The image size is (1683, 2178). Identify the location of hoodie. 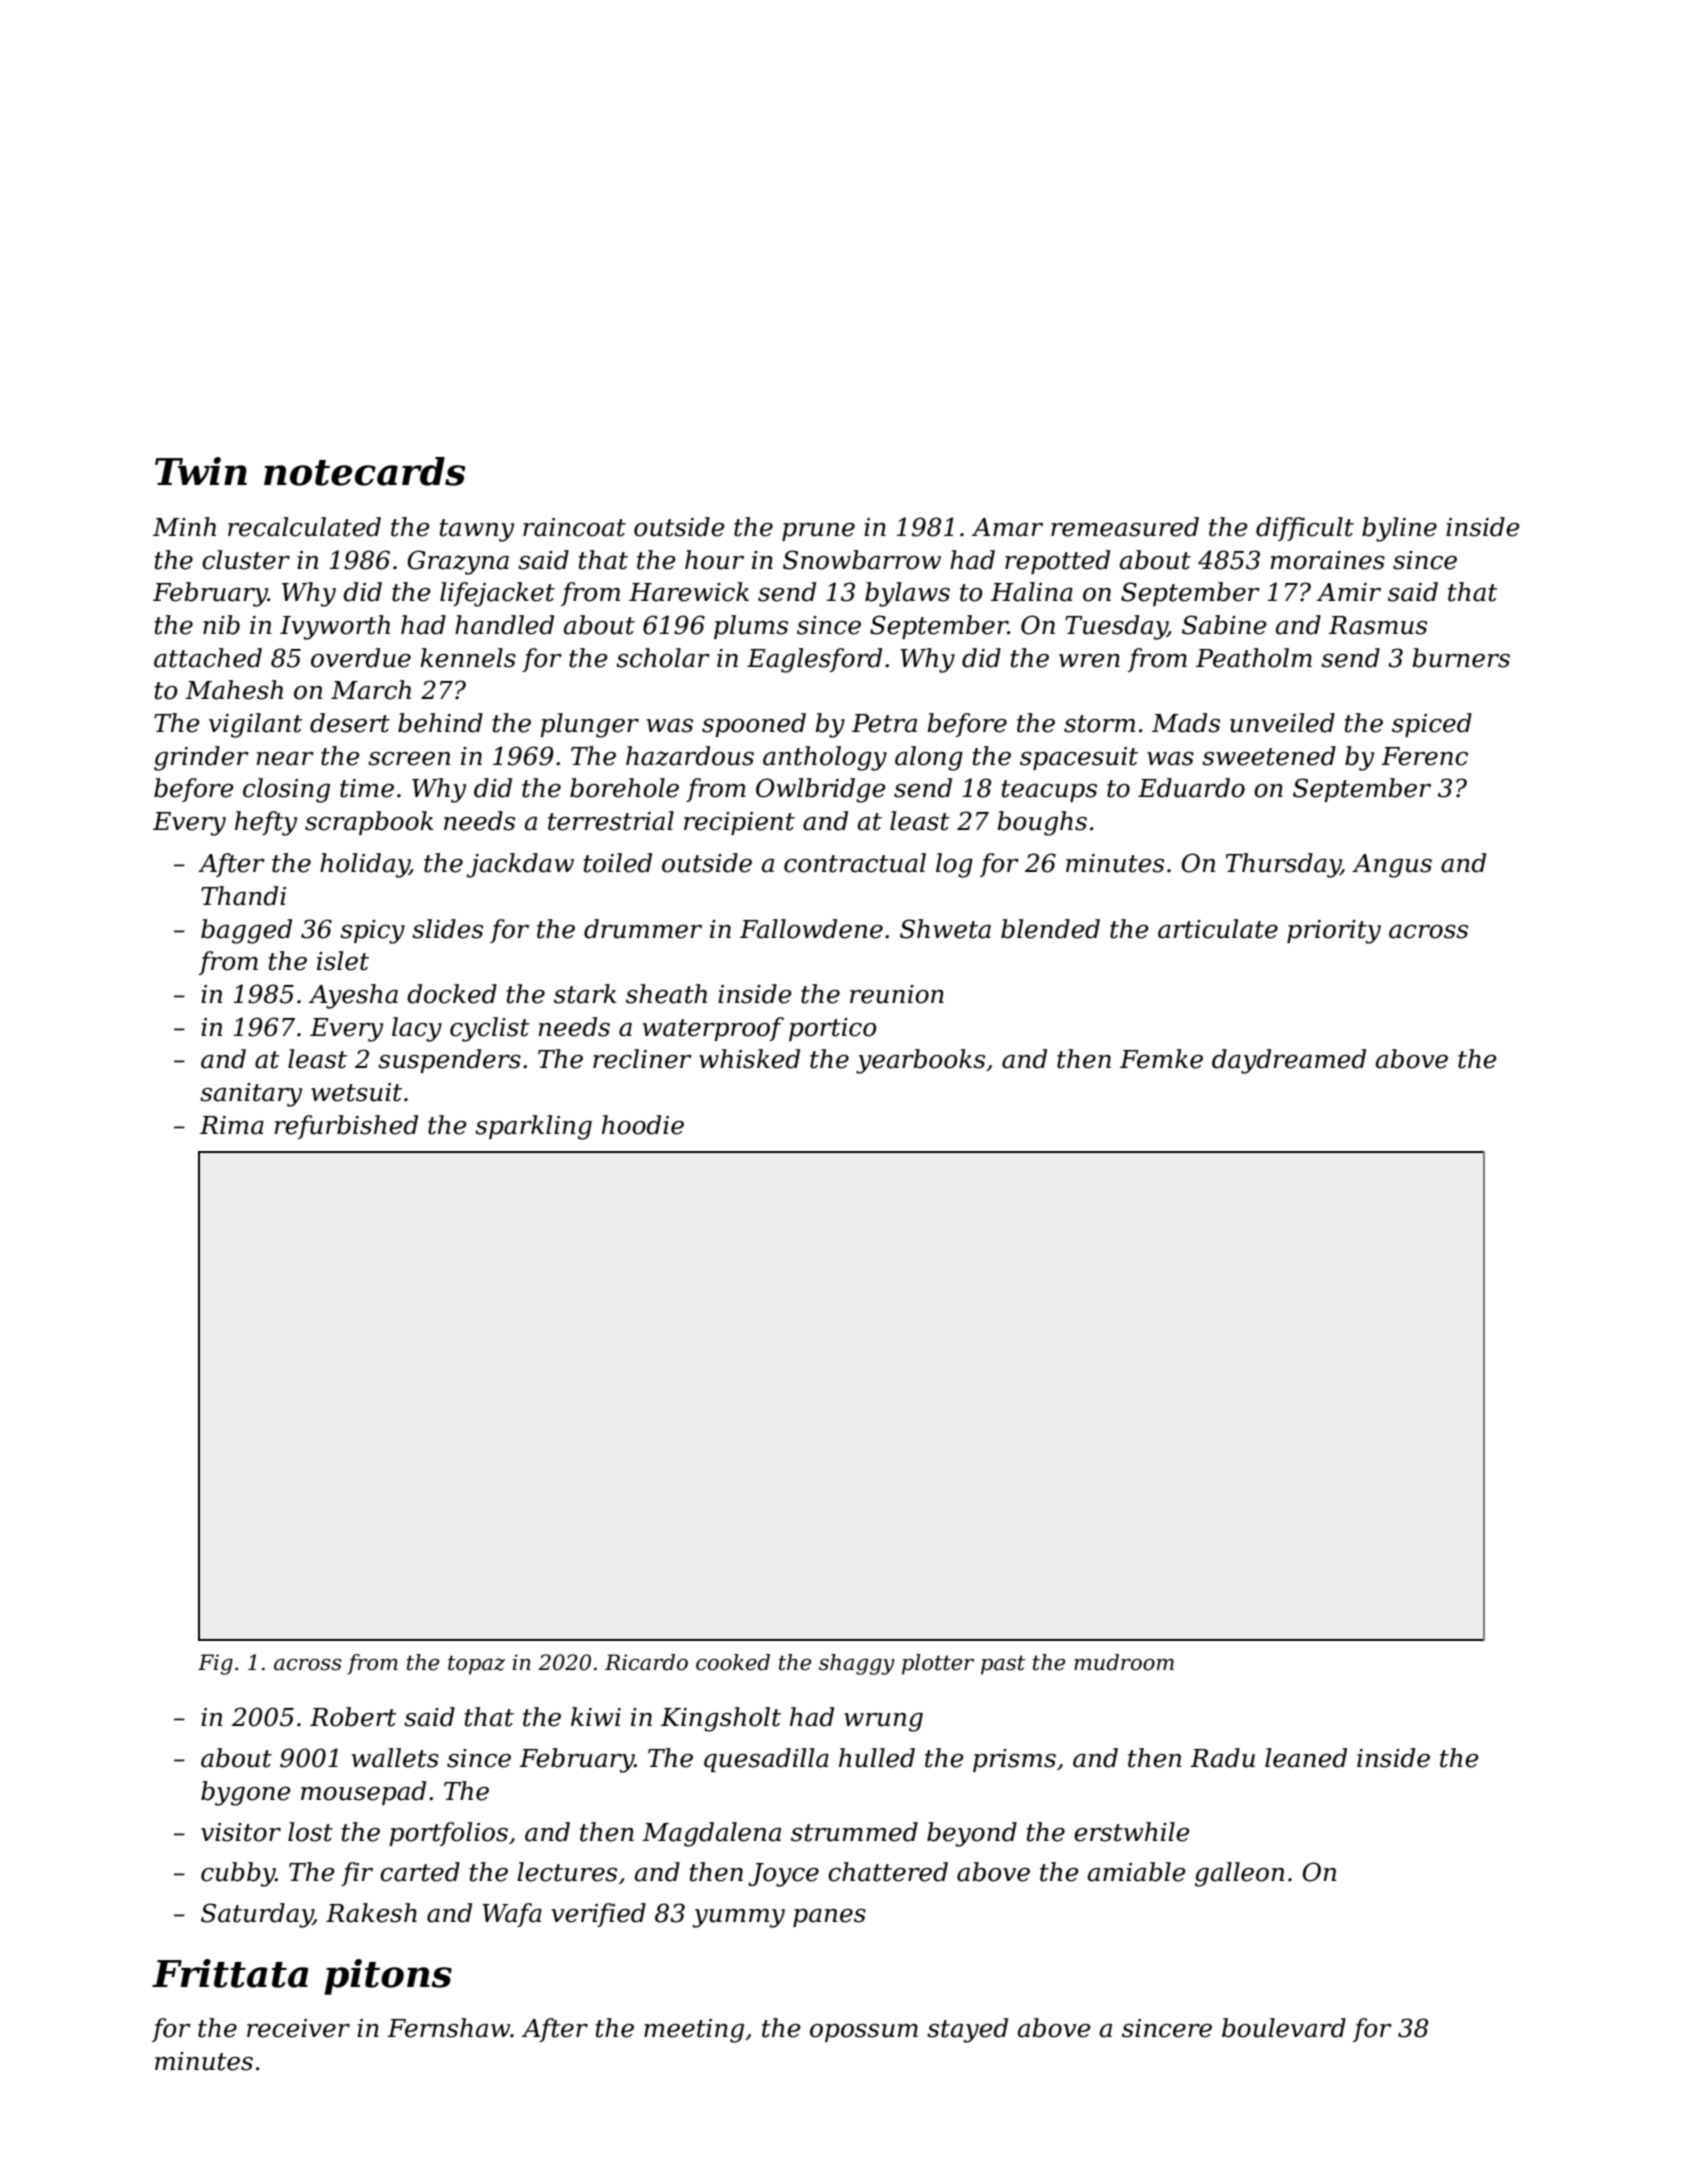
(643, 1125).
